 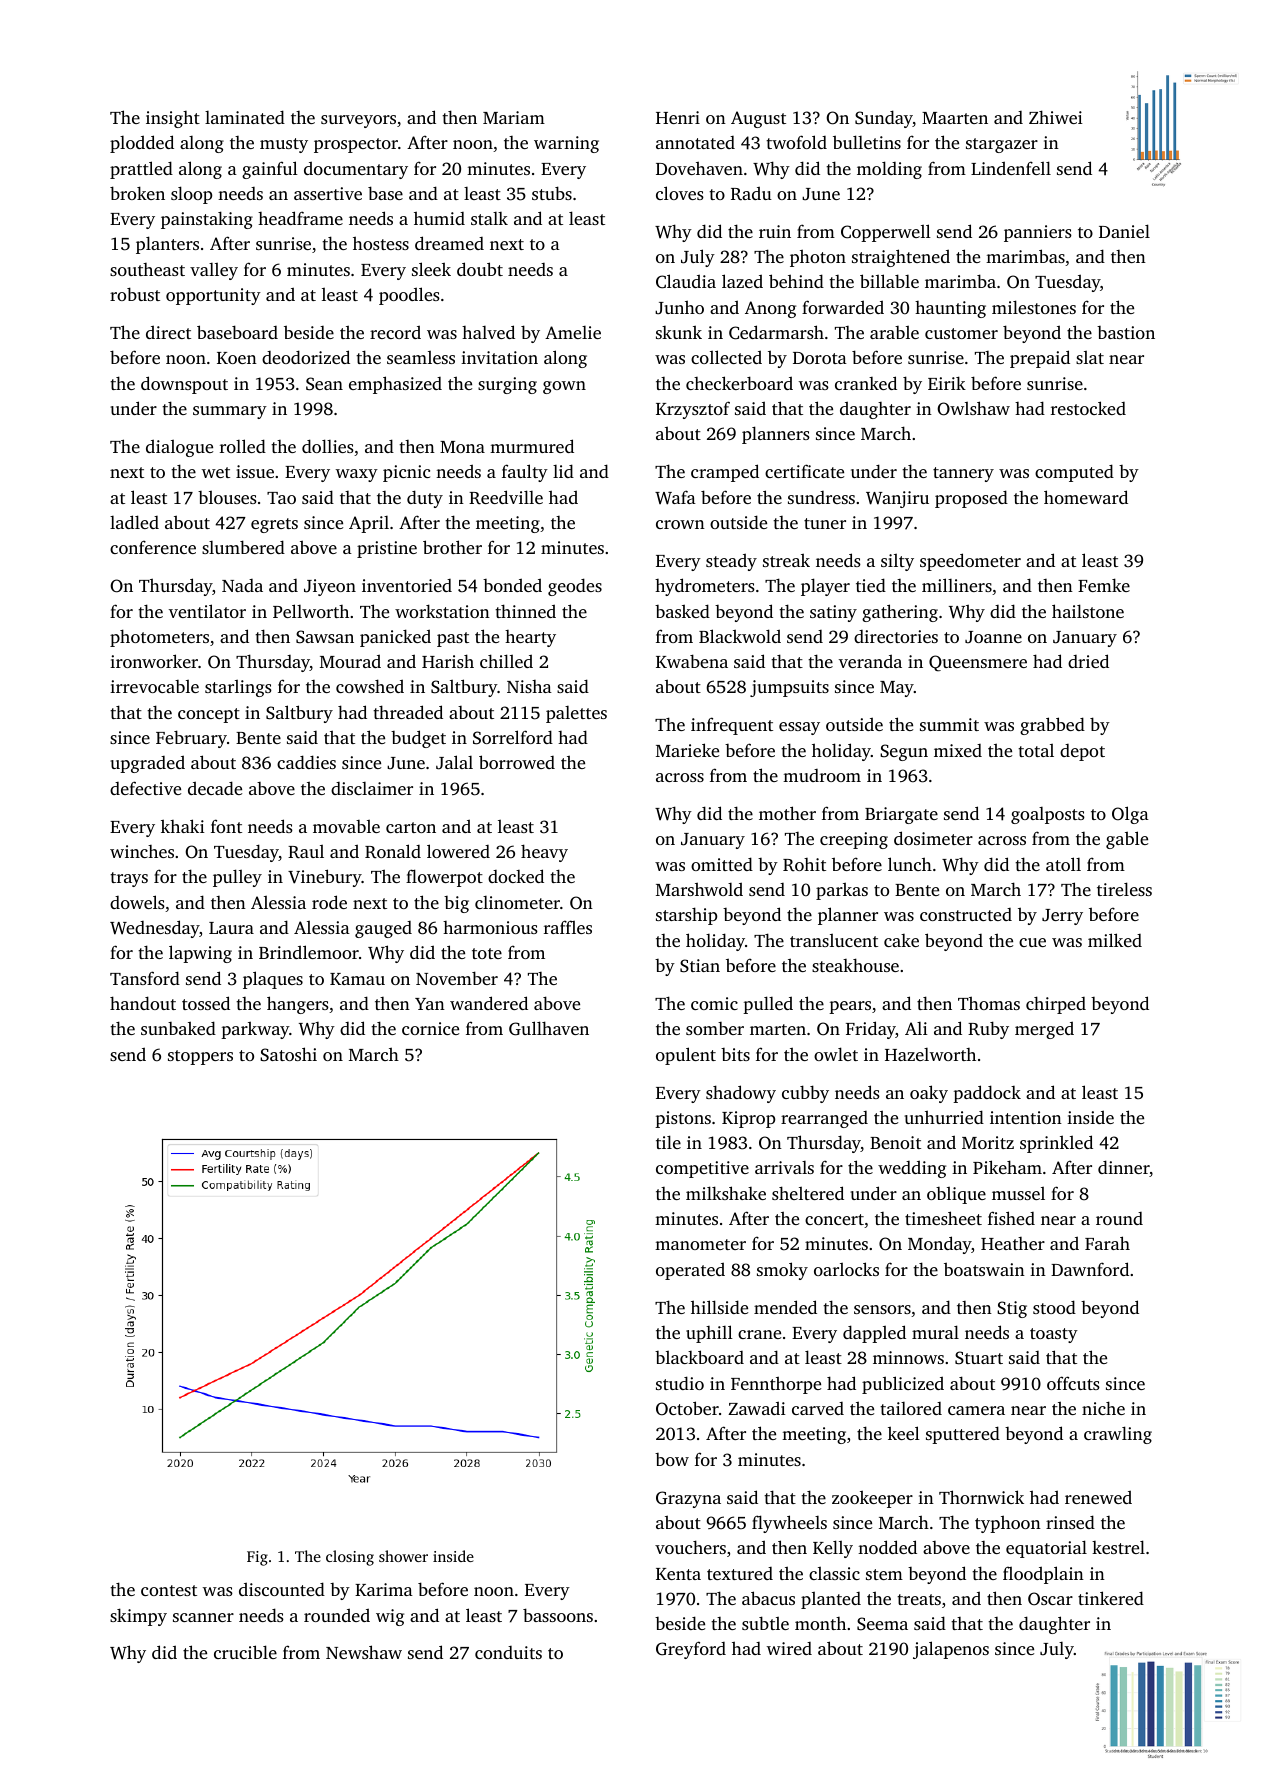 I want to click on Henri, so click(x=678, y=117).
